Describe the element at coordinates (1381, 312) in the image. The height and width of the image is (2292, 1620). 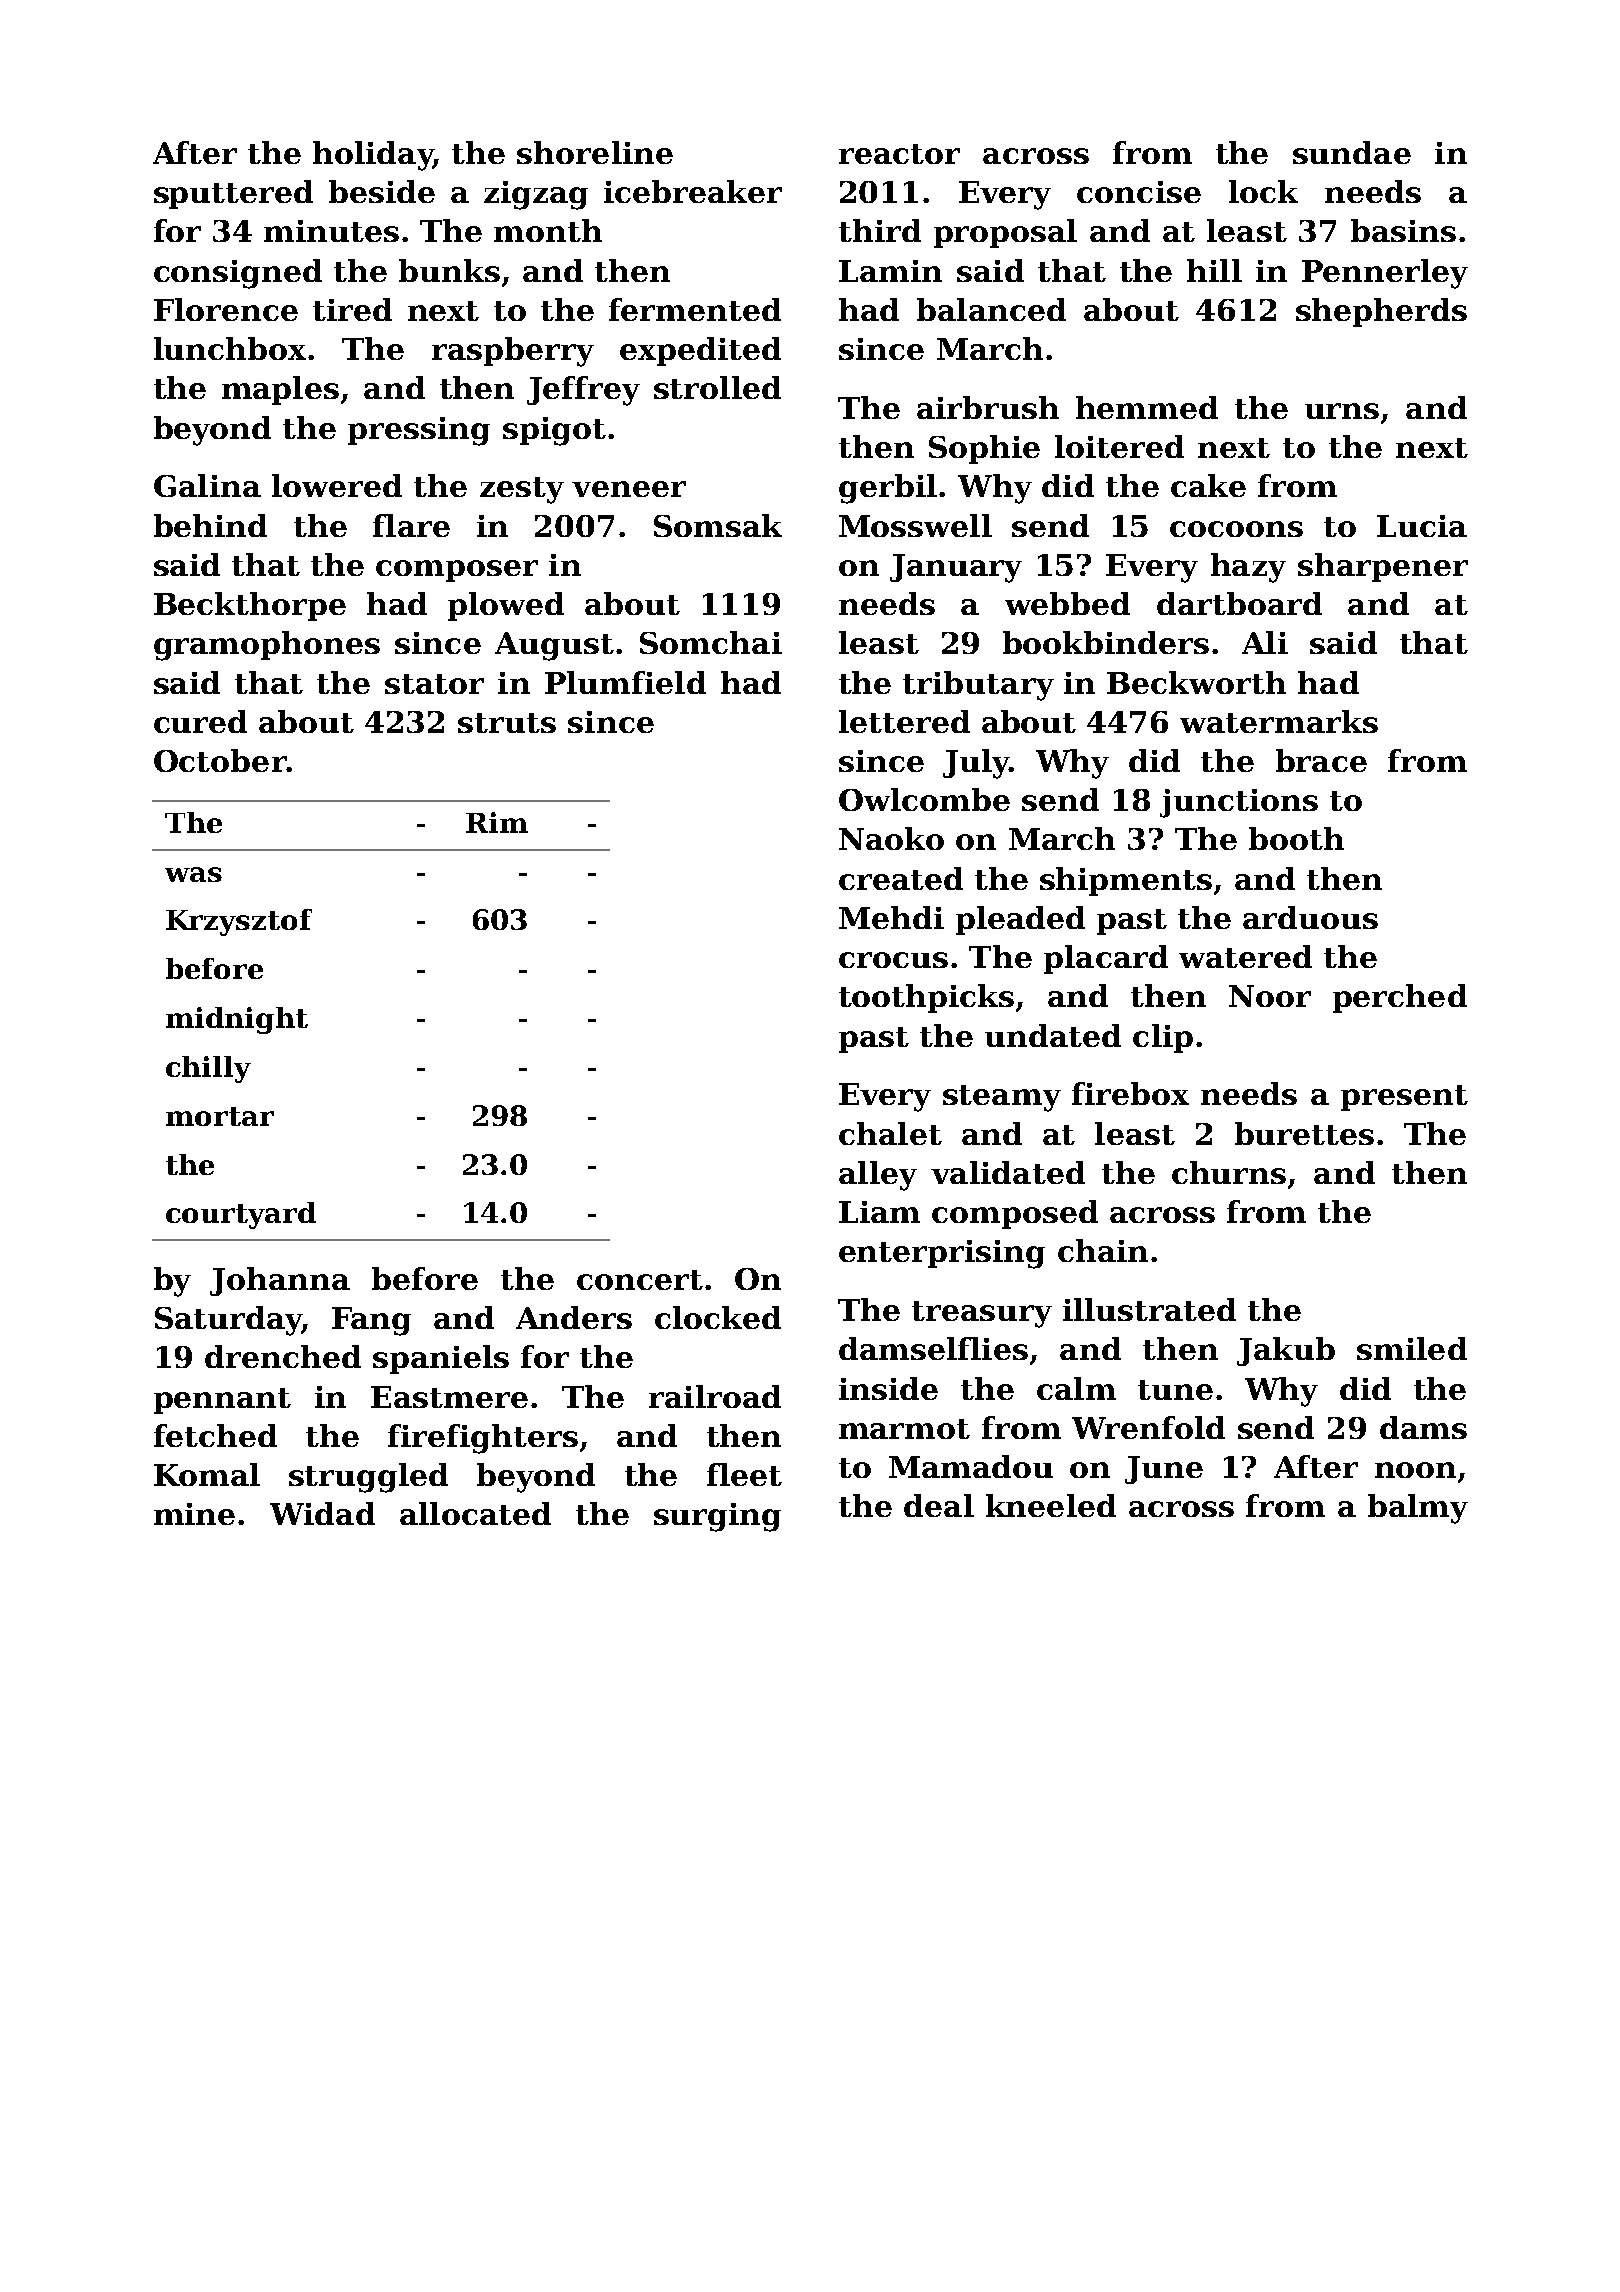
I see `shepherds` at that location.
